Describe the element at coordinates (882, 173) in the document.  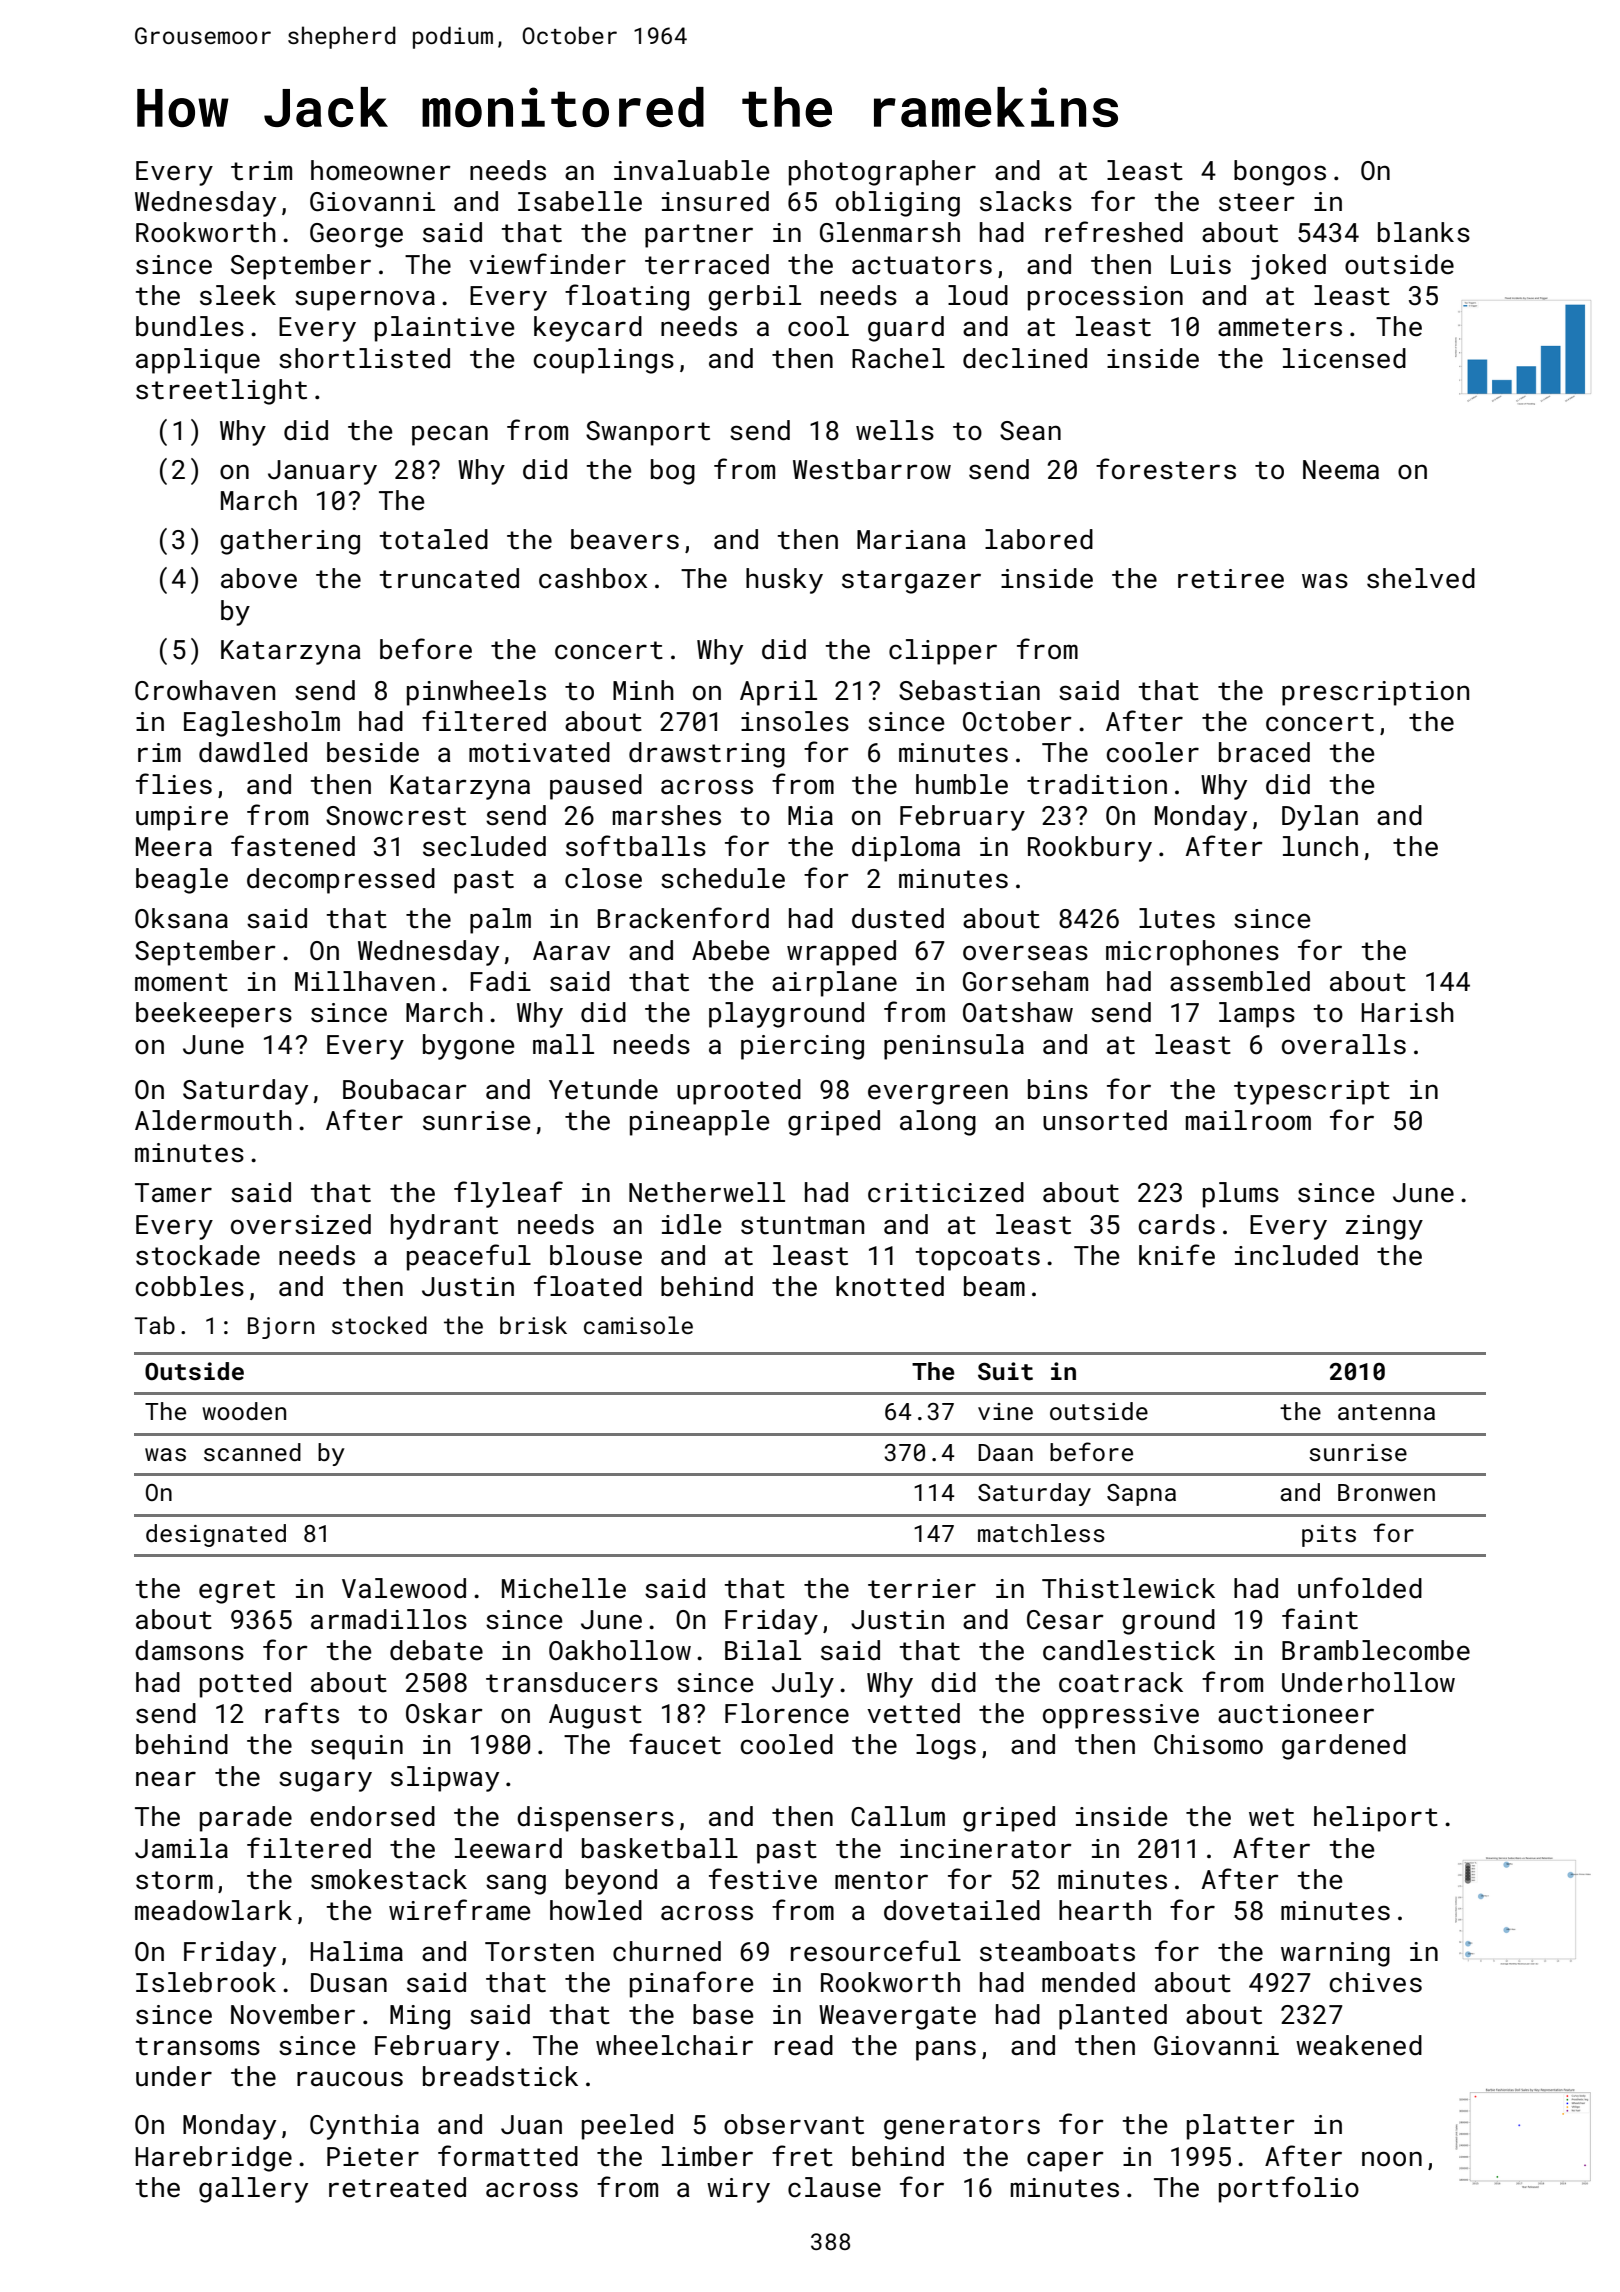
I see `photographer` at that location.
